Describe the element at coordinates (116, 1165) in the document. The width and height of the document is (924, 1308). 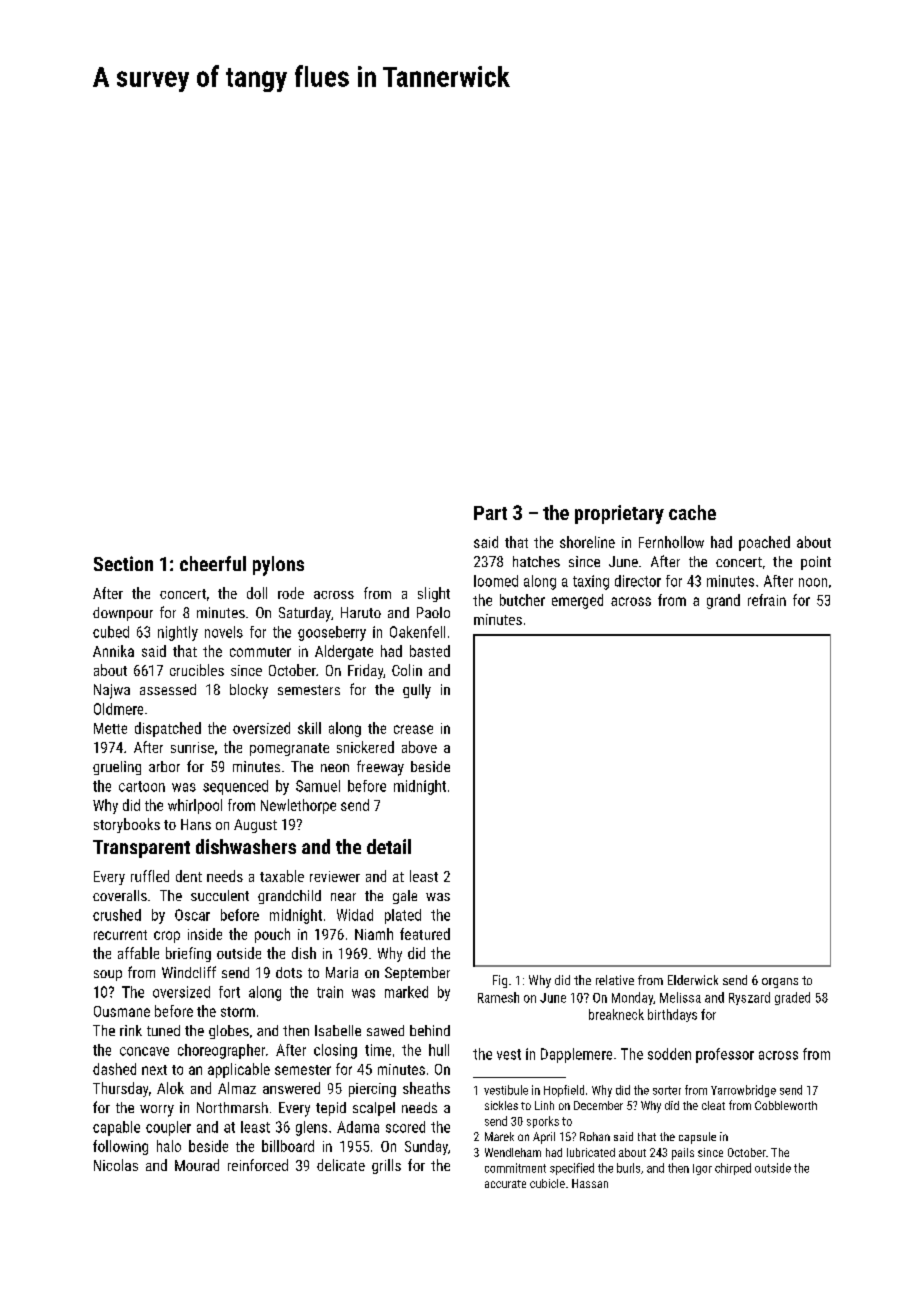
I see `Nicolas` at that location.
